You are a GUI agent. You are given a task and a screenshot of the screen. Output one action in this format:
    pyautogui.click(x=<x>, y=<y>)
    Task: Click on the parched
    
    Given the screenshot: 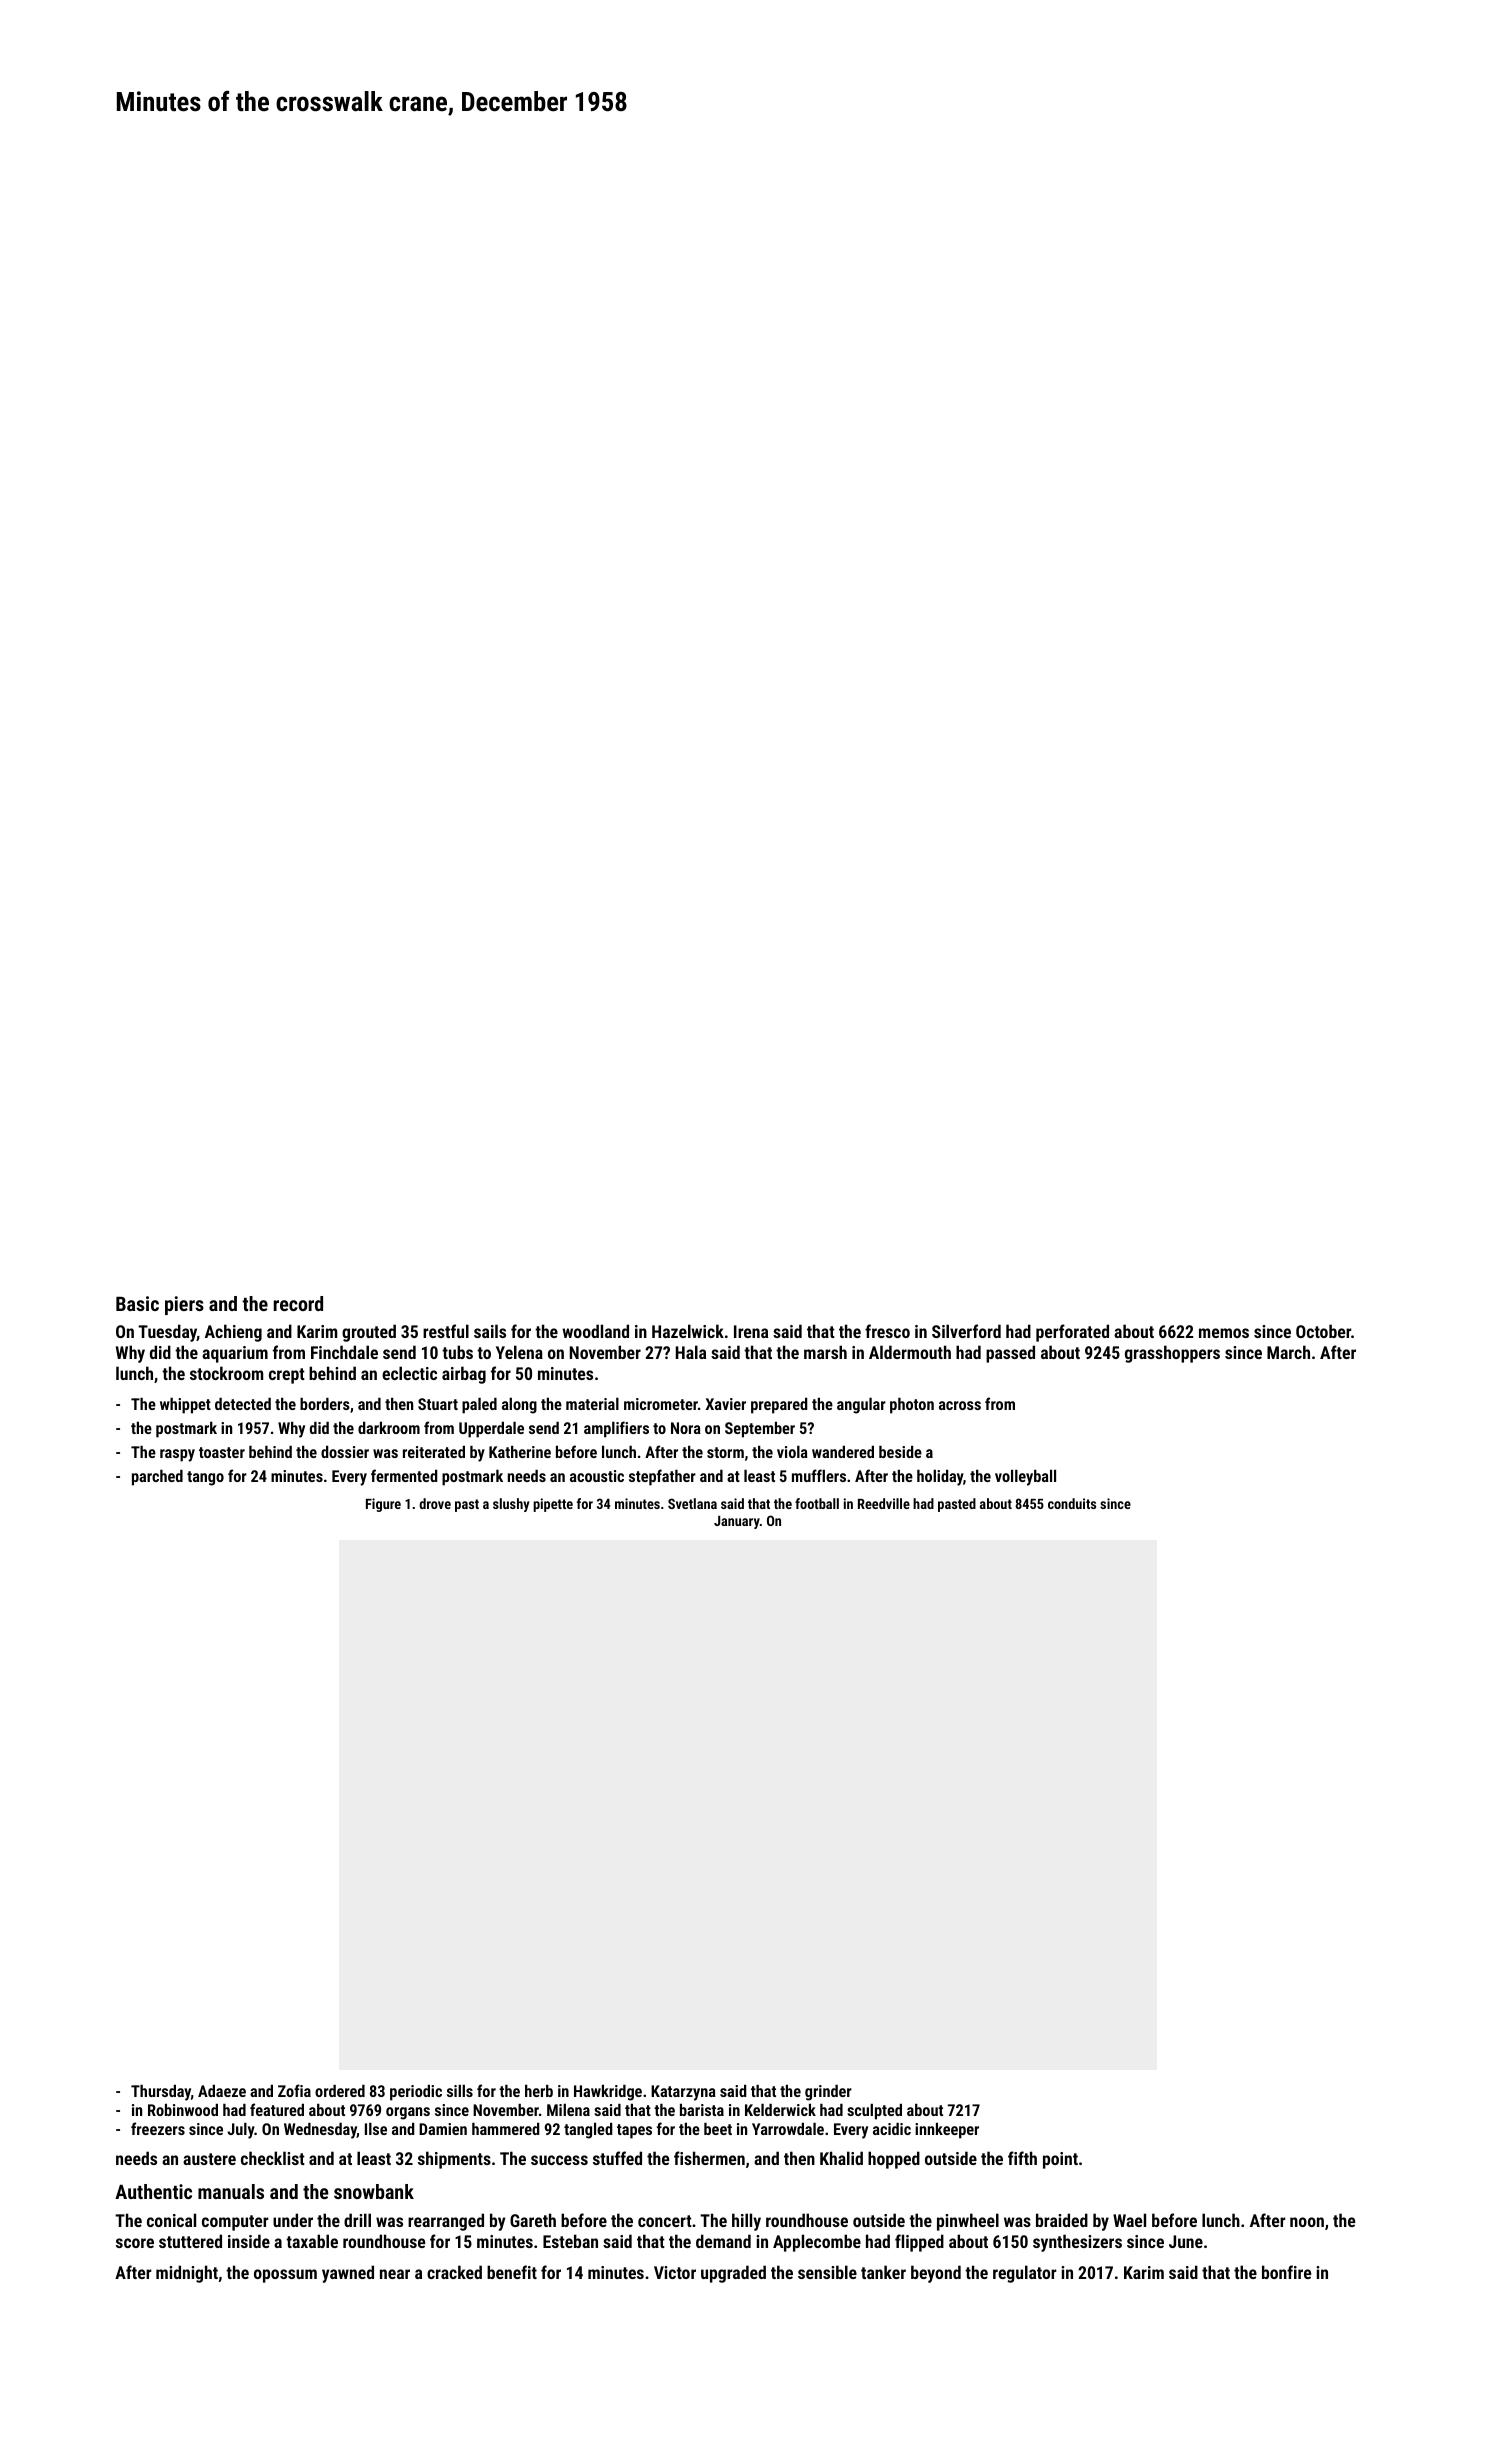 What is the action you would take?
    pyautogui.click(x=157, y=1478)
